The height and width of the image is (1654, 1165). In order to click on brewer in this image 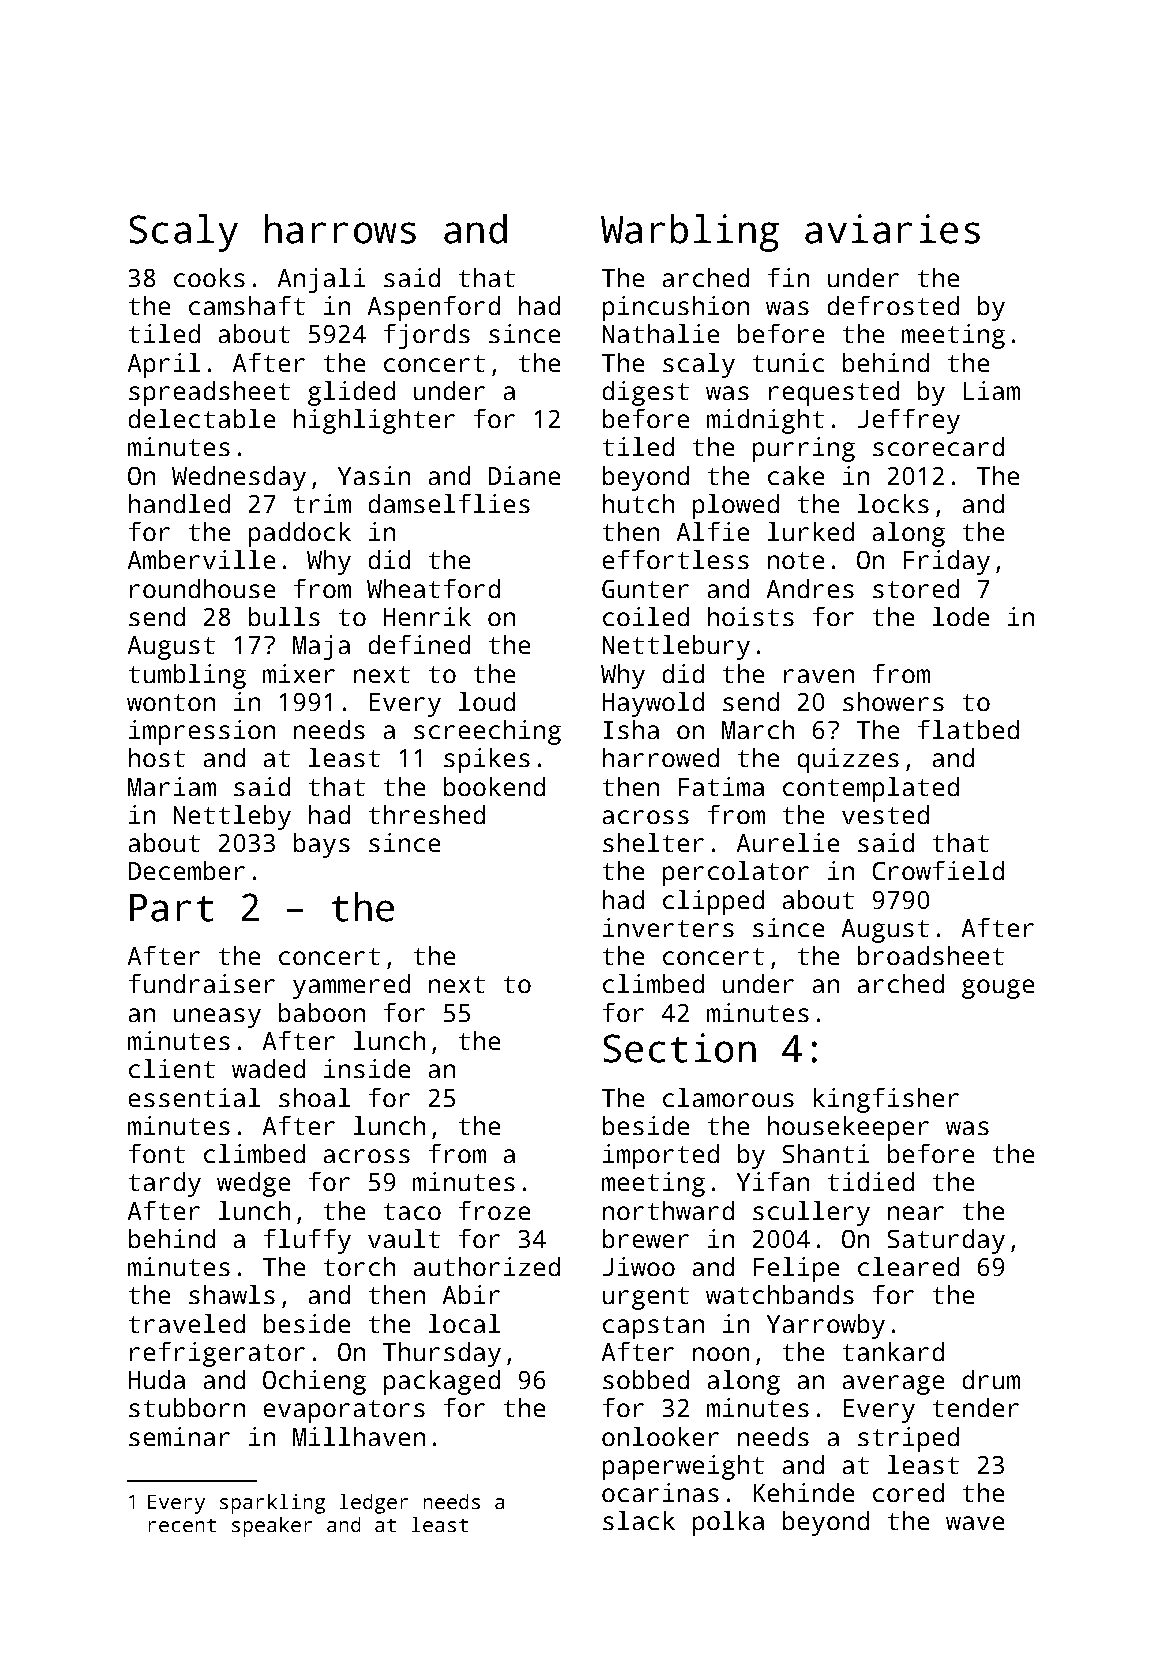, I will do `click(646, 1238)`.
